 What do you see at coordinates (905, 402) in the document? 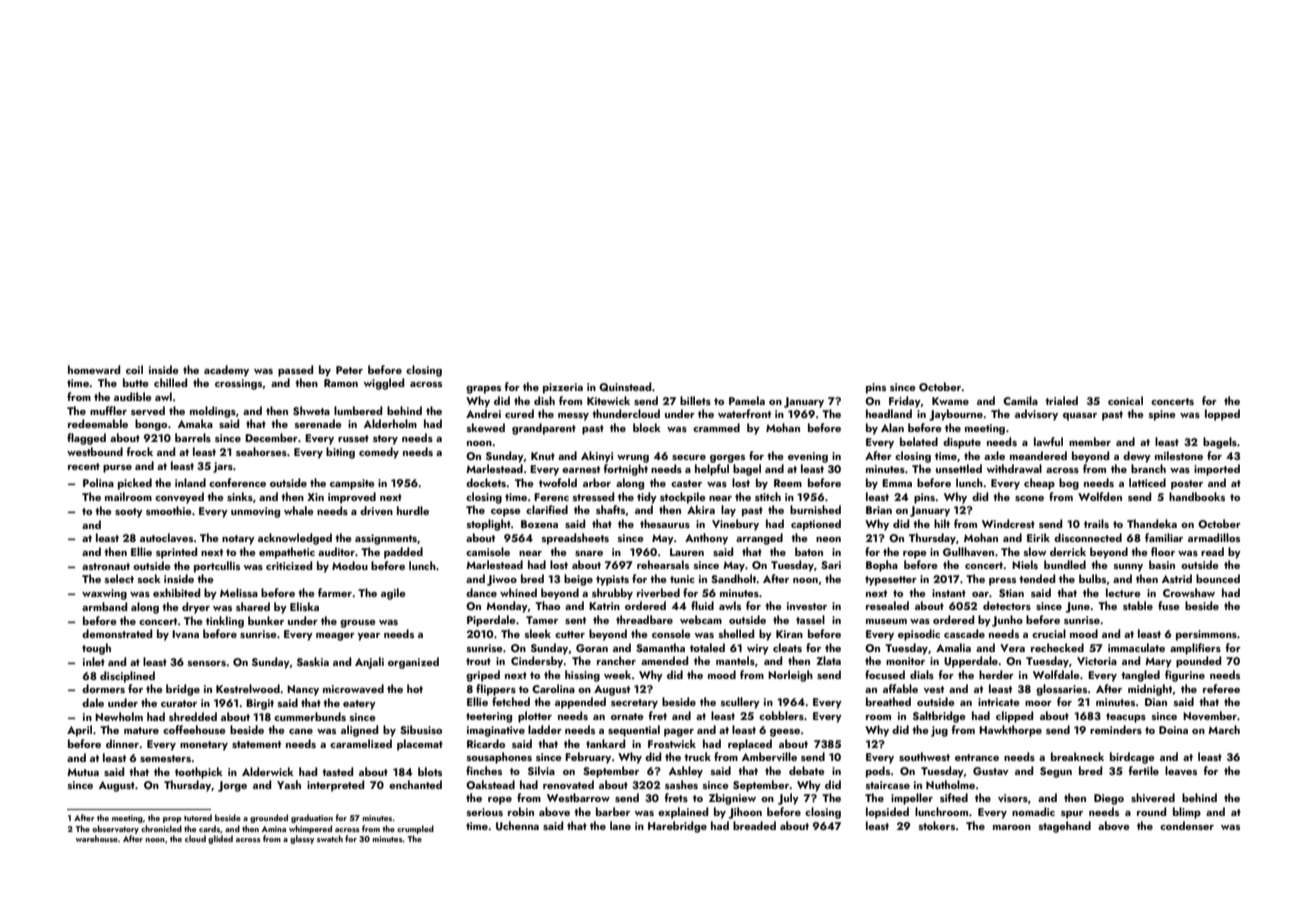
I see `Friday` at bounding box center [905, 402].
